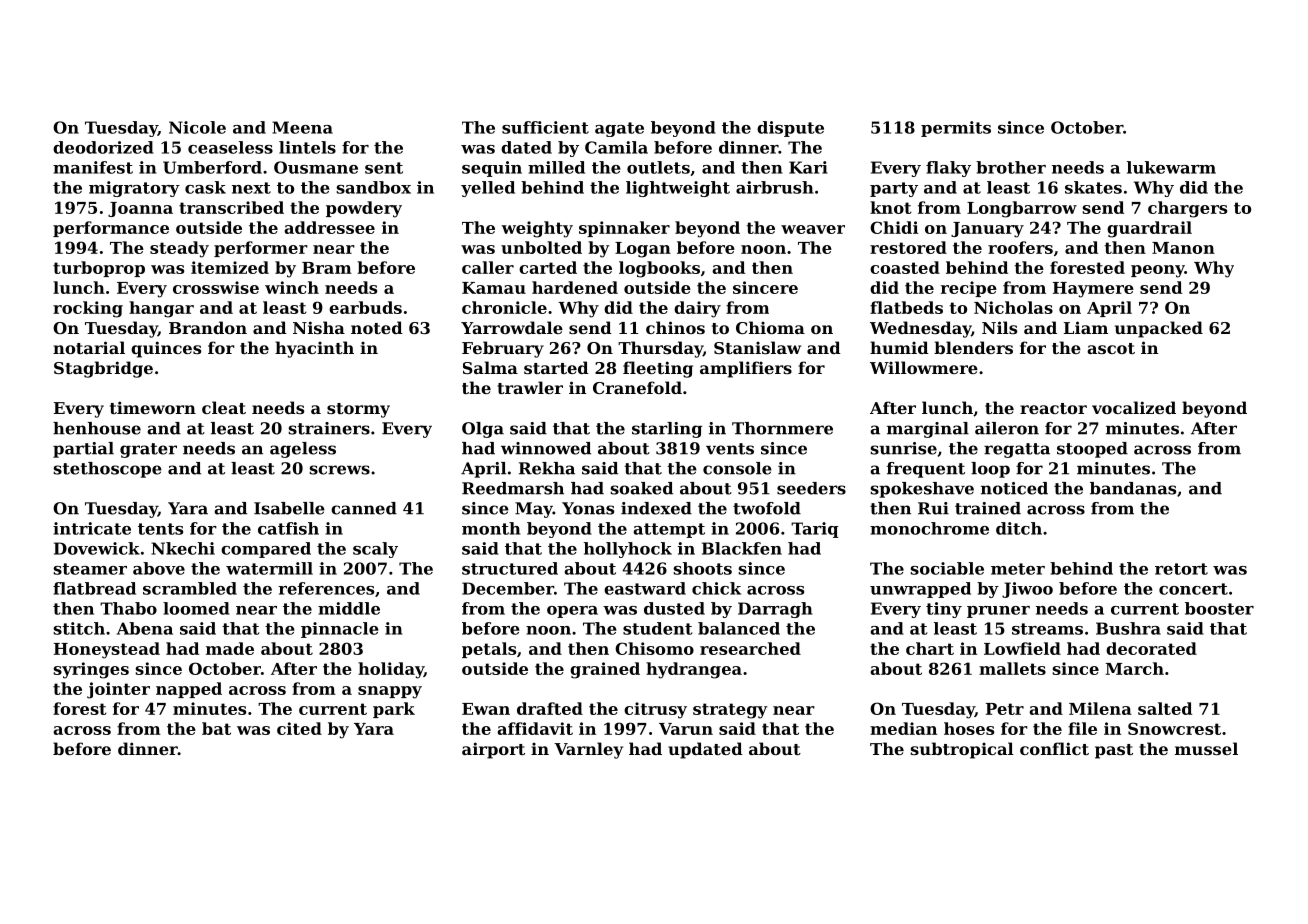 Image resolution: width=1308 pixels, height=924 pixels. I want to click on screws, so click(340, 470).
